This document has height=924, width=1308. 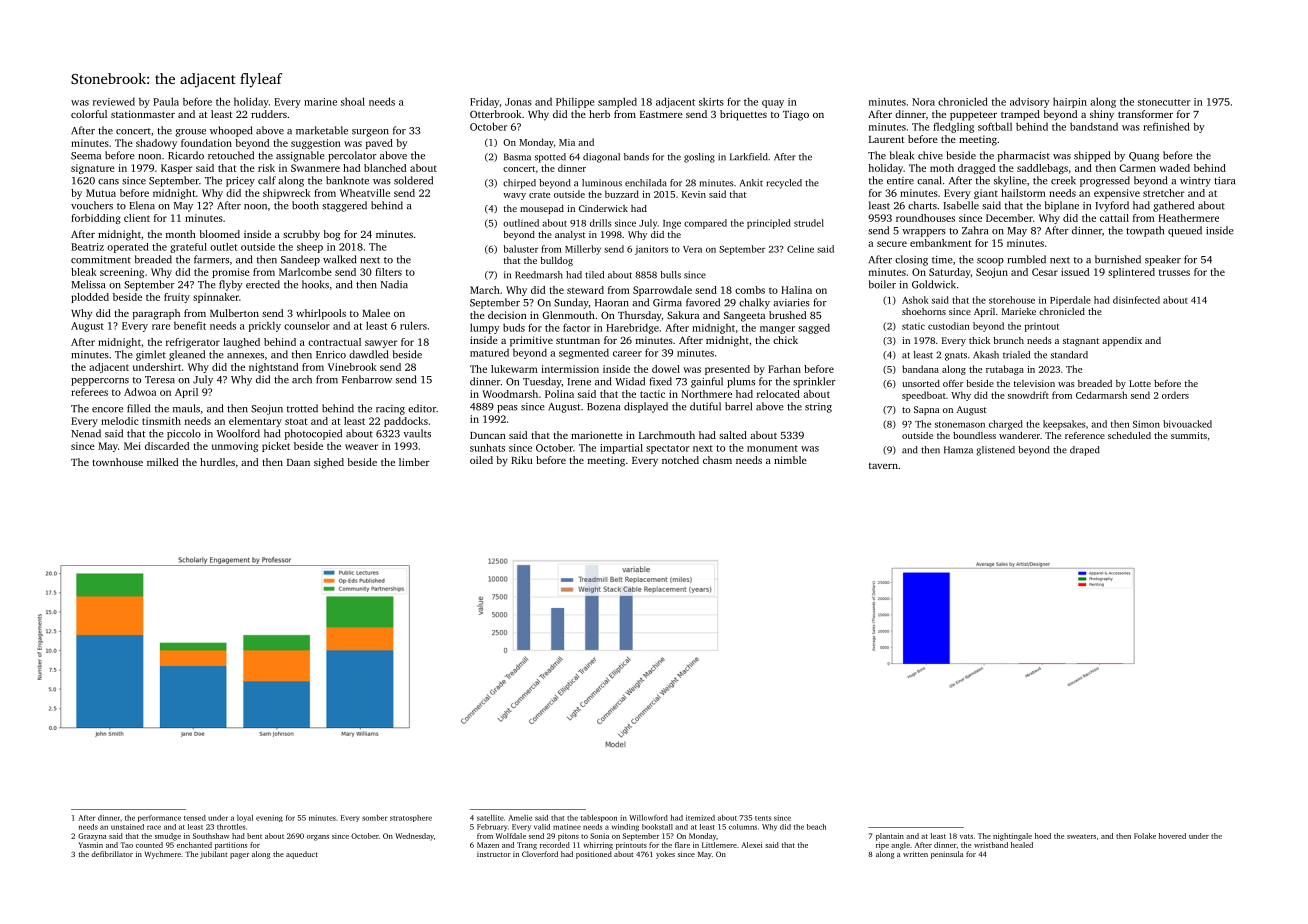 I want to click on suggestion, so click(x=316, y=144).
